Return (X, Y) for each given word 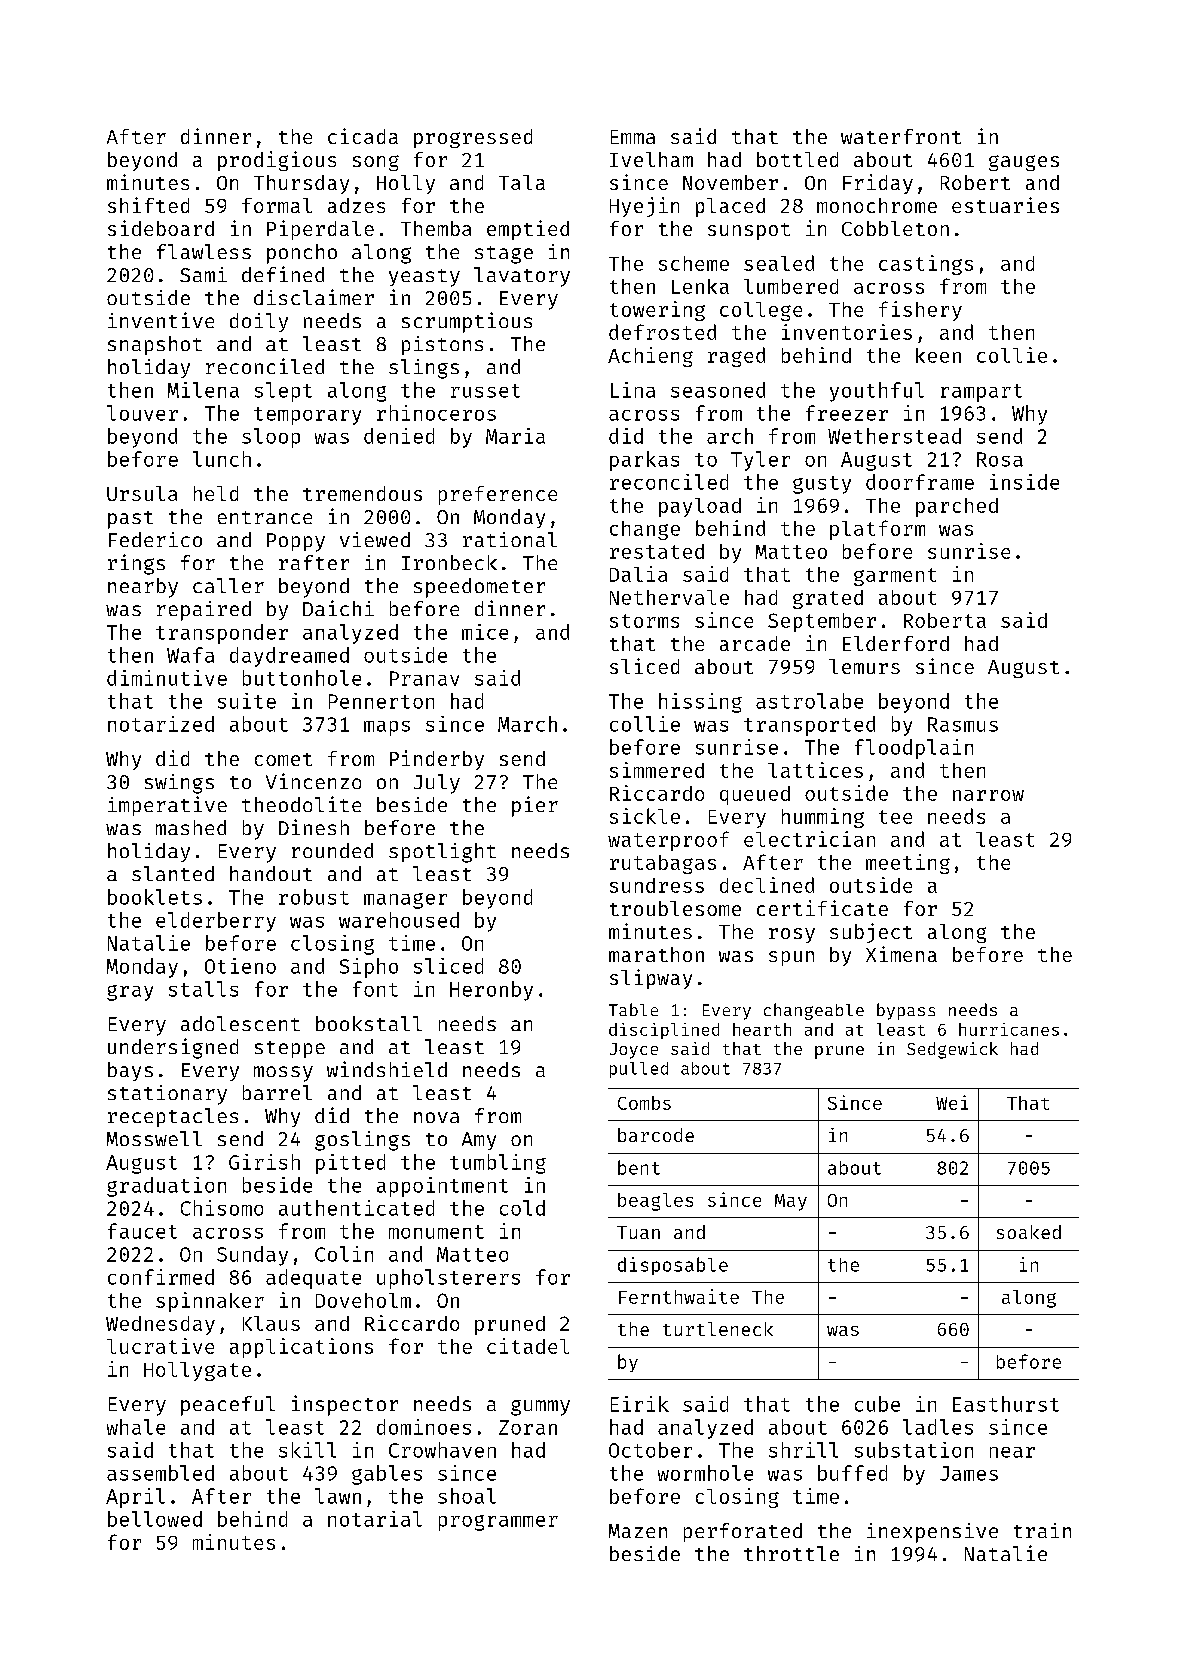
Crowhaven (442, 1450)
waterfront (901, 136)
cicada (363, 136)
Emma (633, 137)
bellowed (155, 1519)
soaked (1029, 1232)
